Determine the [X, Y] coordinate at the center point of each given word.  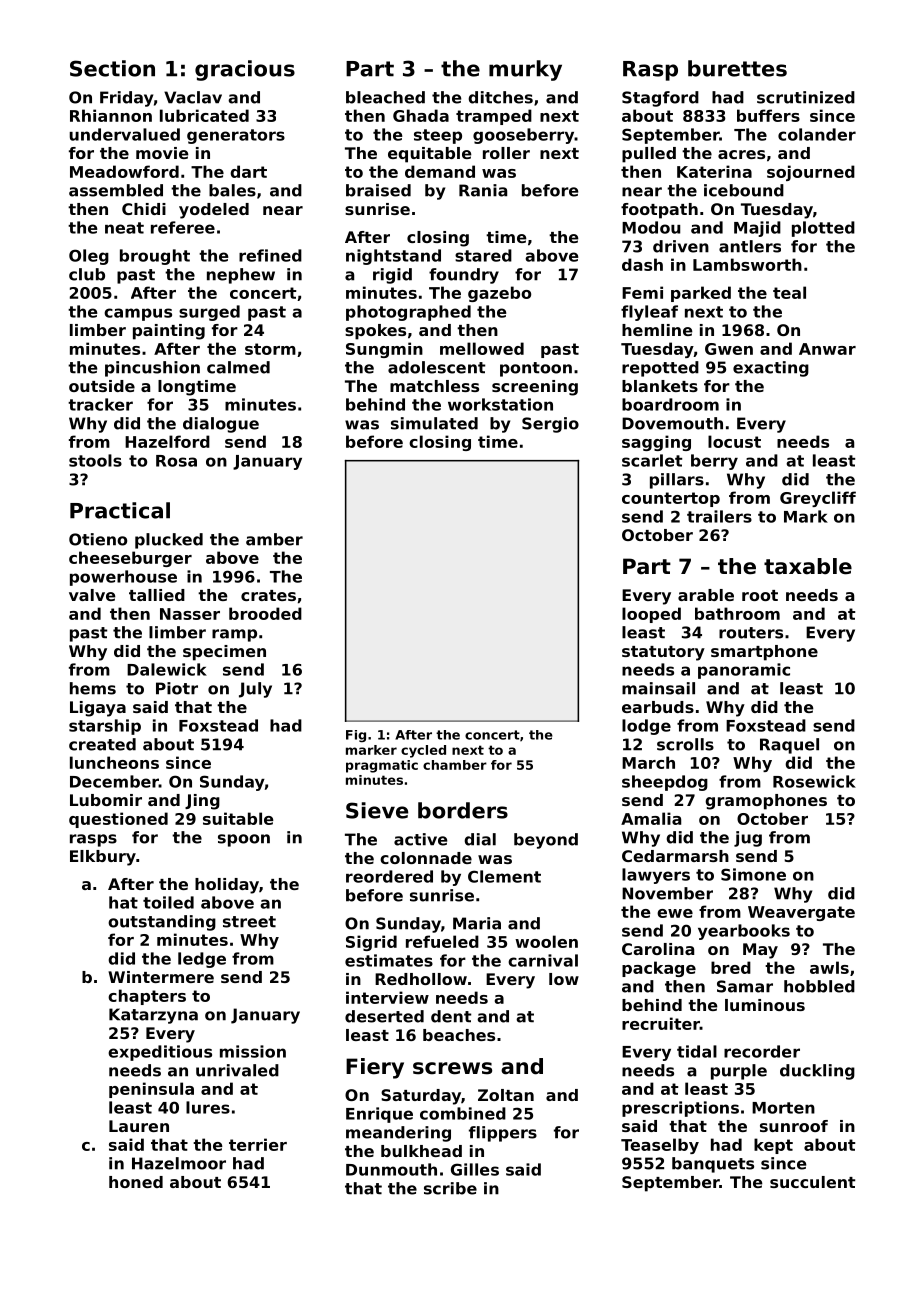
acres [741, 154]
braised [378, 190]
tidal [697, 1051]
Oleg [89, 257]
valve [92, 595]
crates [268, 595]
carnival [543, 960]
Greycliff [818, 499]
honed [136, 1182]
